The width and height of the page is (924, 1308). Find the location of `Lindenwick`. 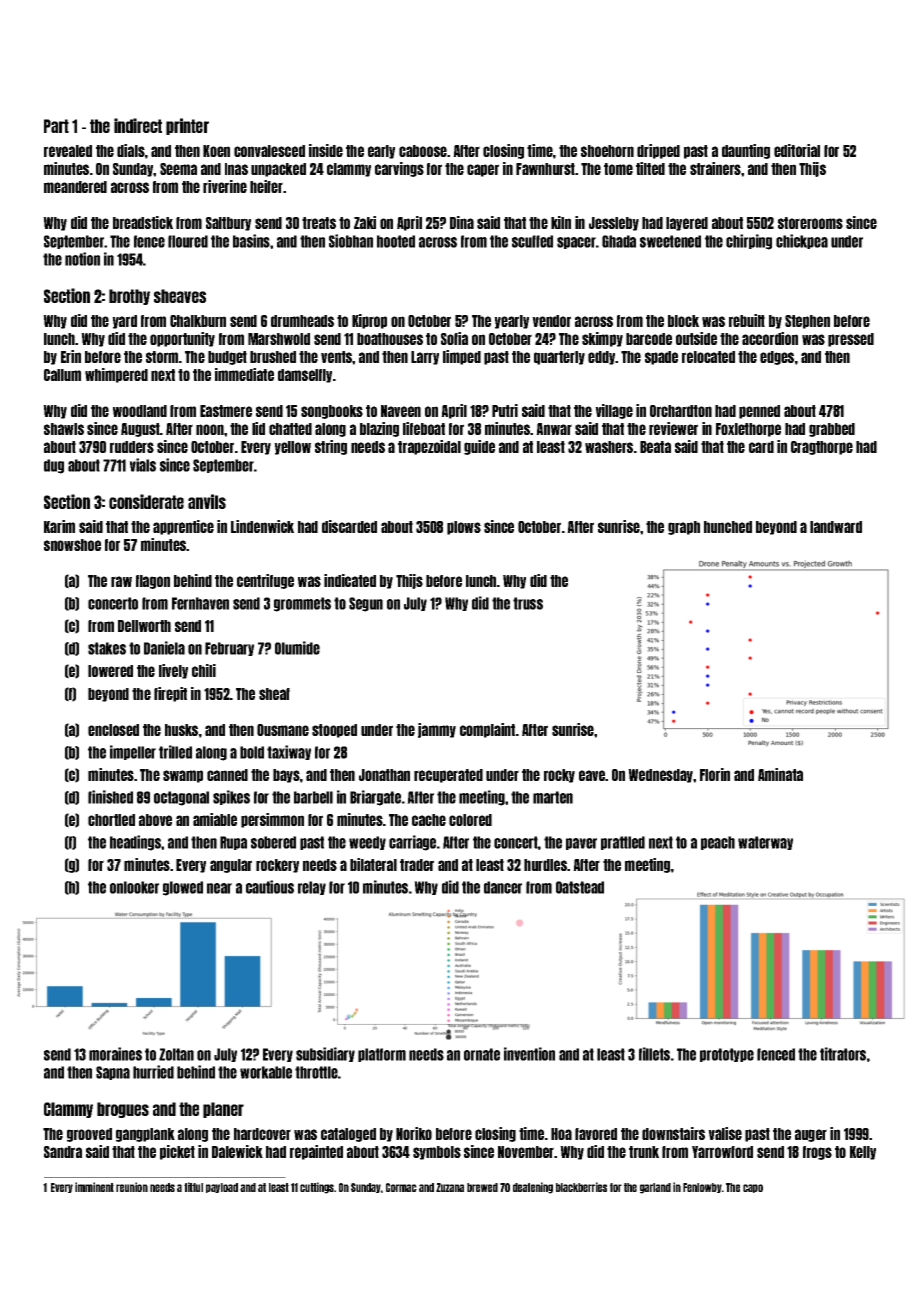

Lindenwick is located at coordinates (262, 526).
